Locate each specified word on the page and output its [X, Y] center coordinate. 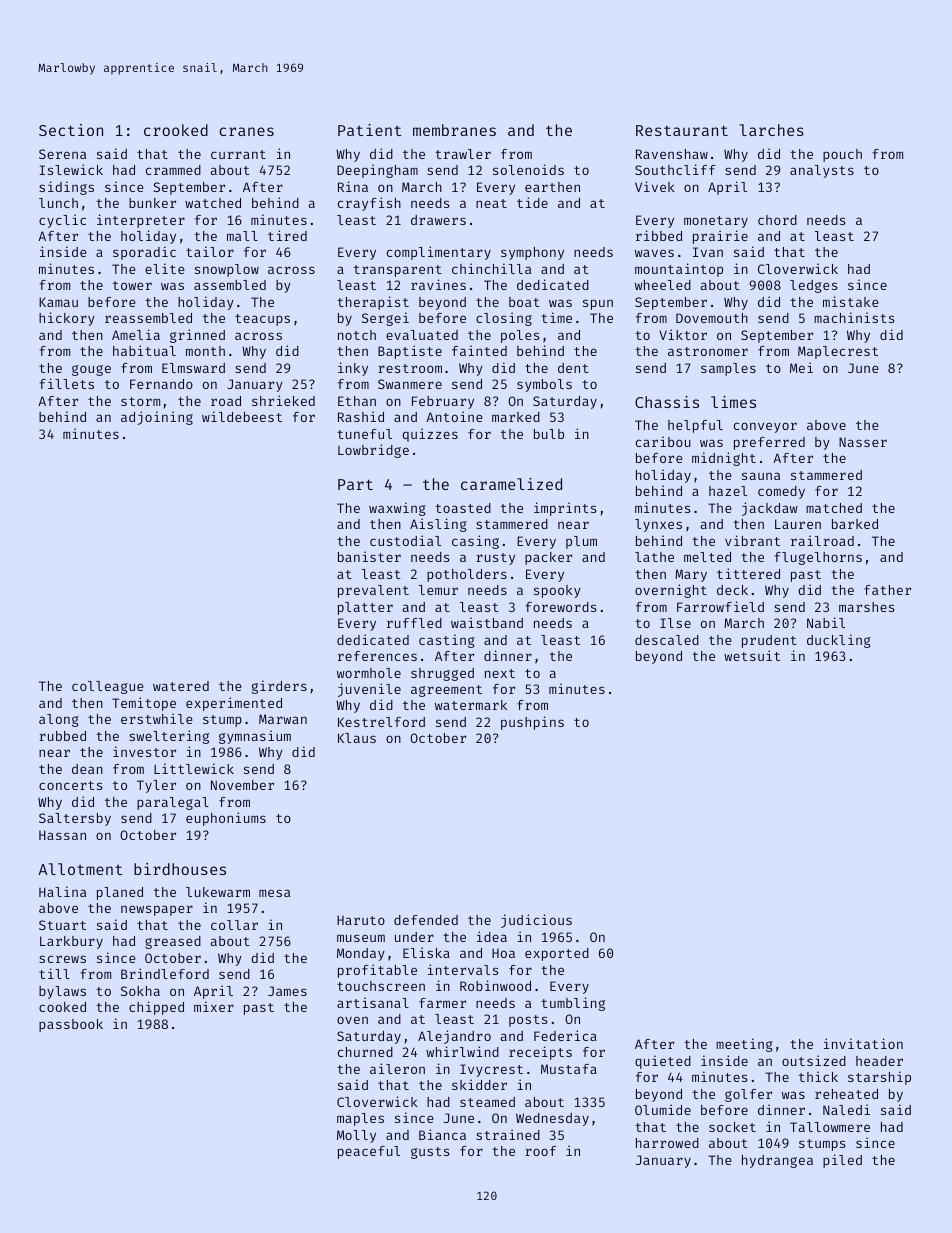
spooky [557, 591]
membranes [454, 130]
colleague [108, 687]
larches [772, 130]
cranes [246, 131]
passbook [71, 1025]
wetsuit [752, 655]
